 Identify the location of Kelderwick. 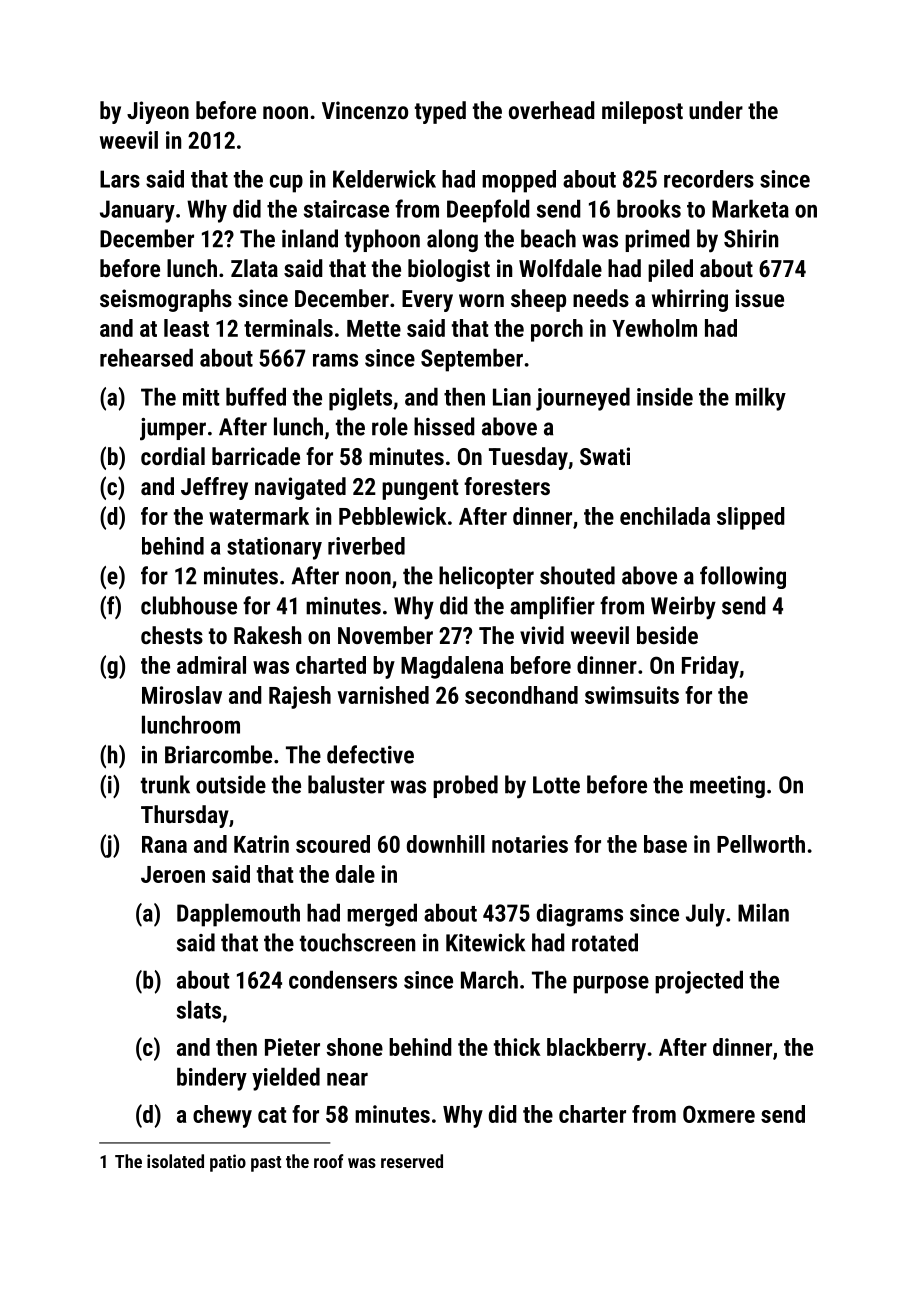
(384, 179).
